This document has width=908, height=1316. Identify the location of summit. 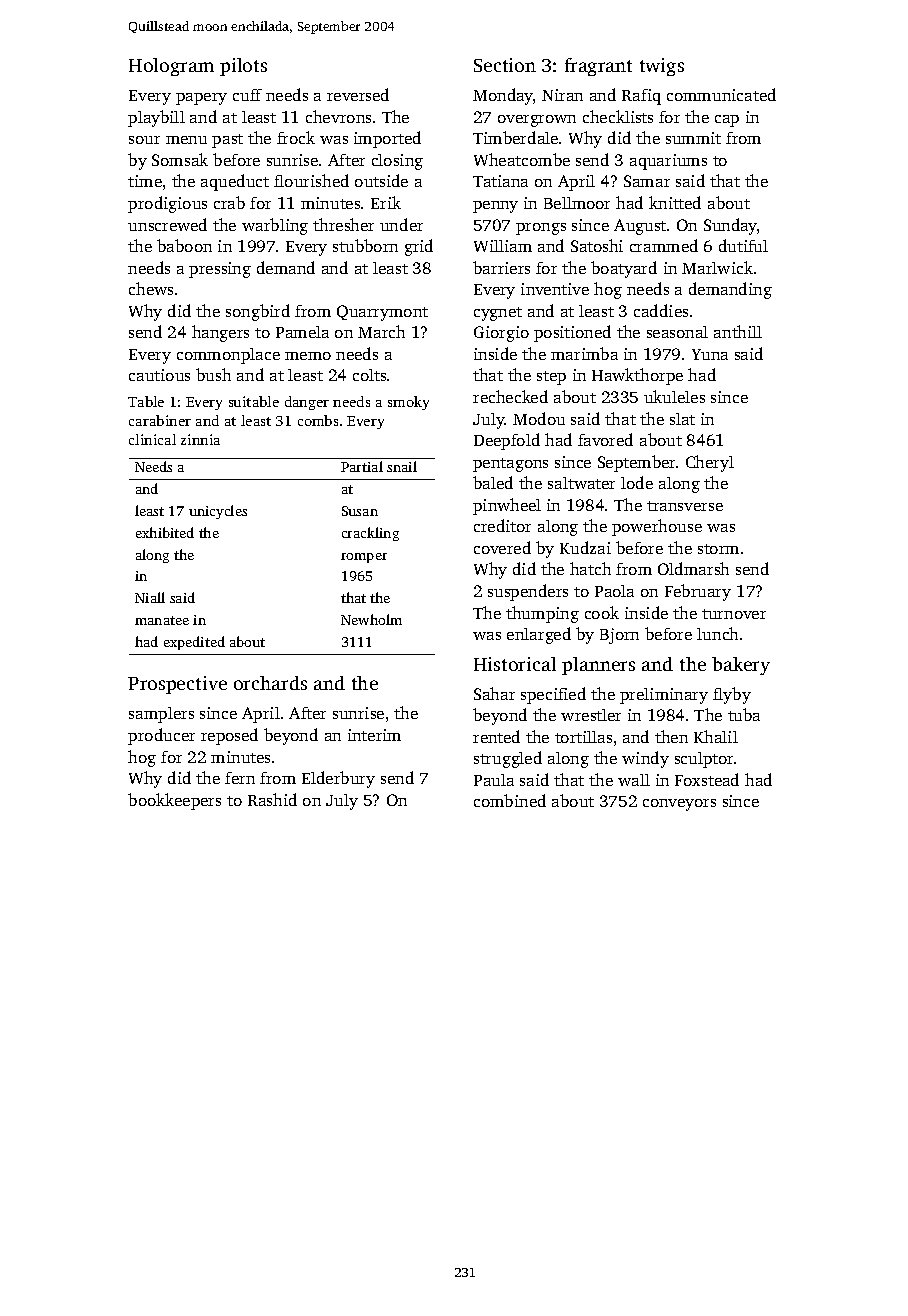
(693, 138).
